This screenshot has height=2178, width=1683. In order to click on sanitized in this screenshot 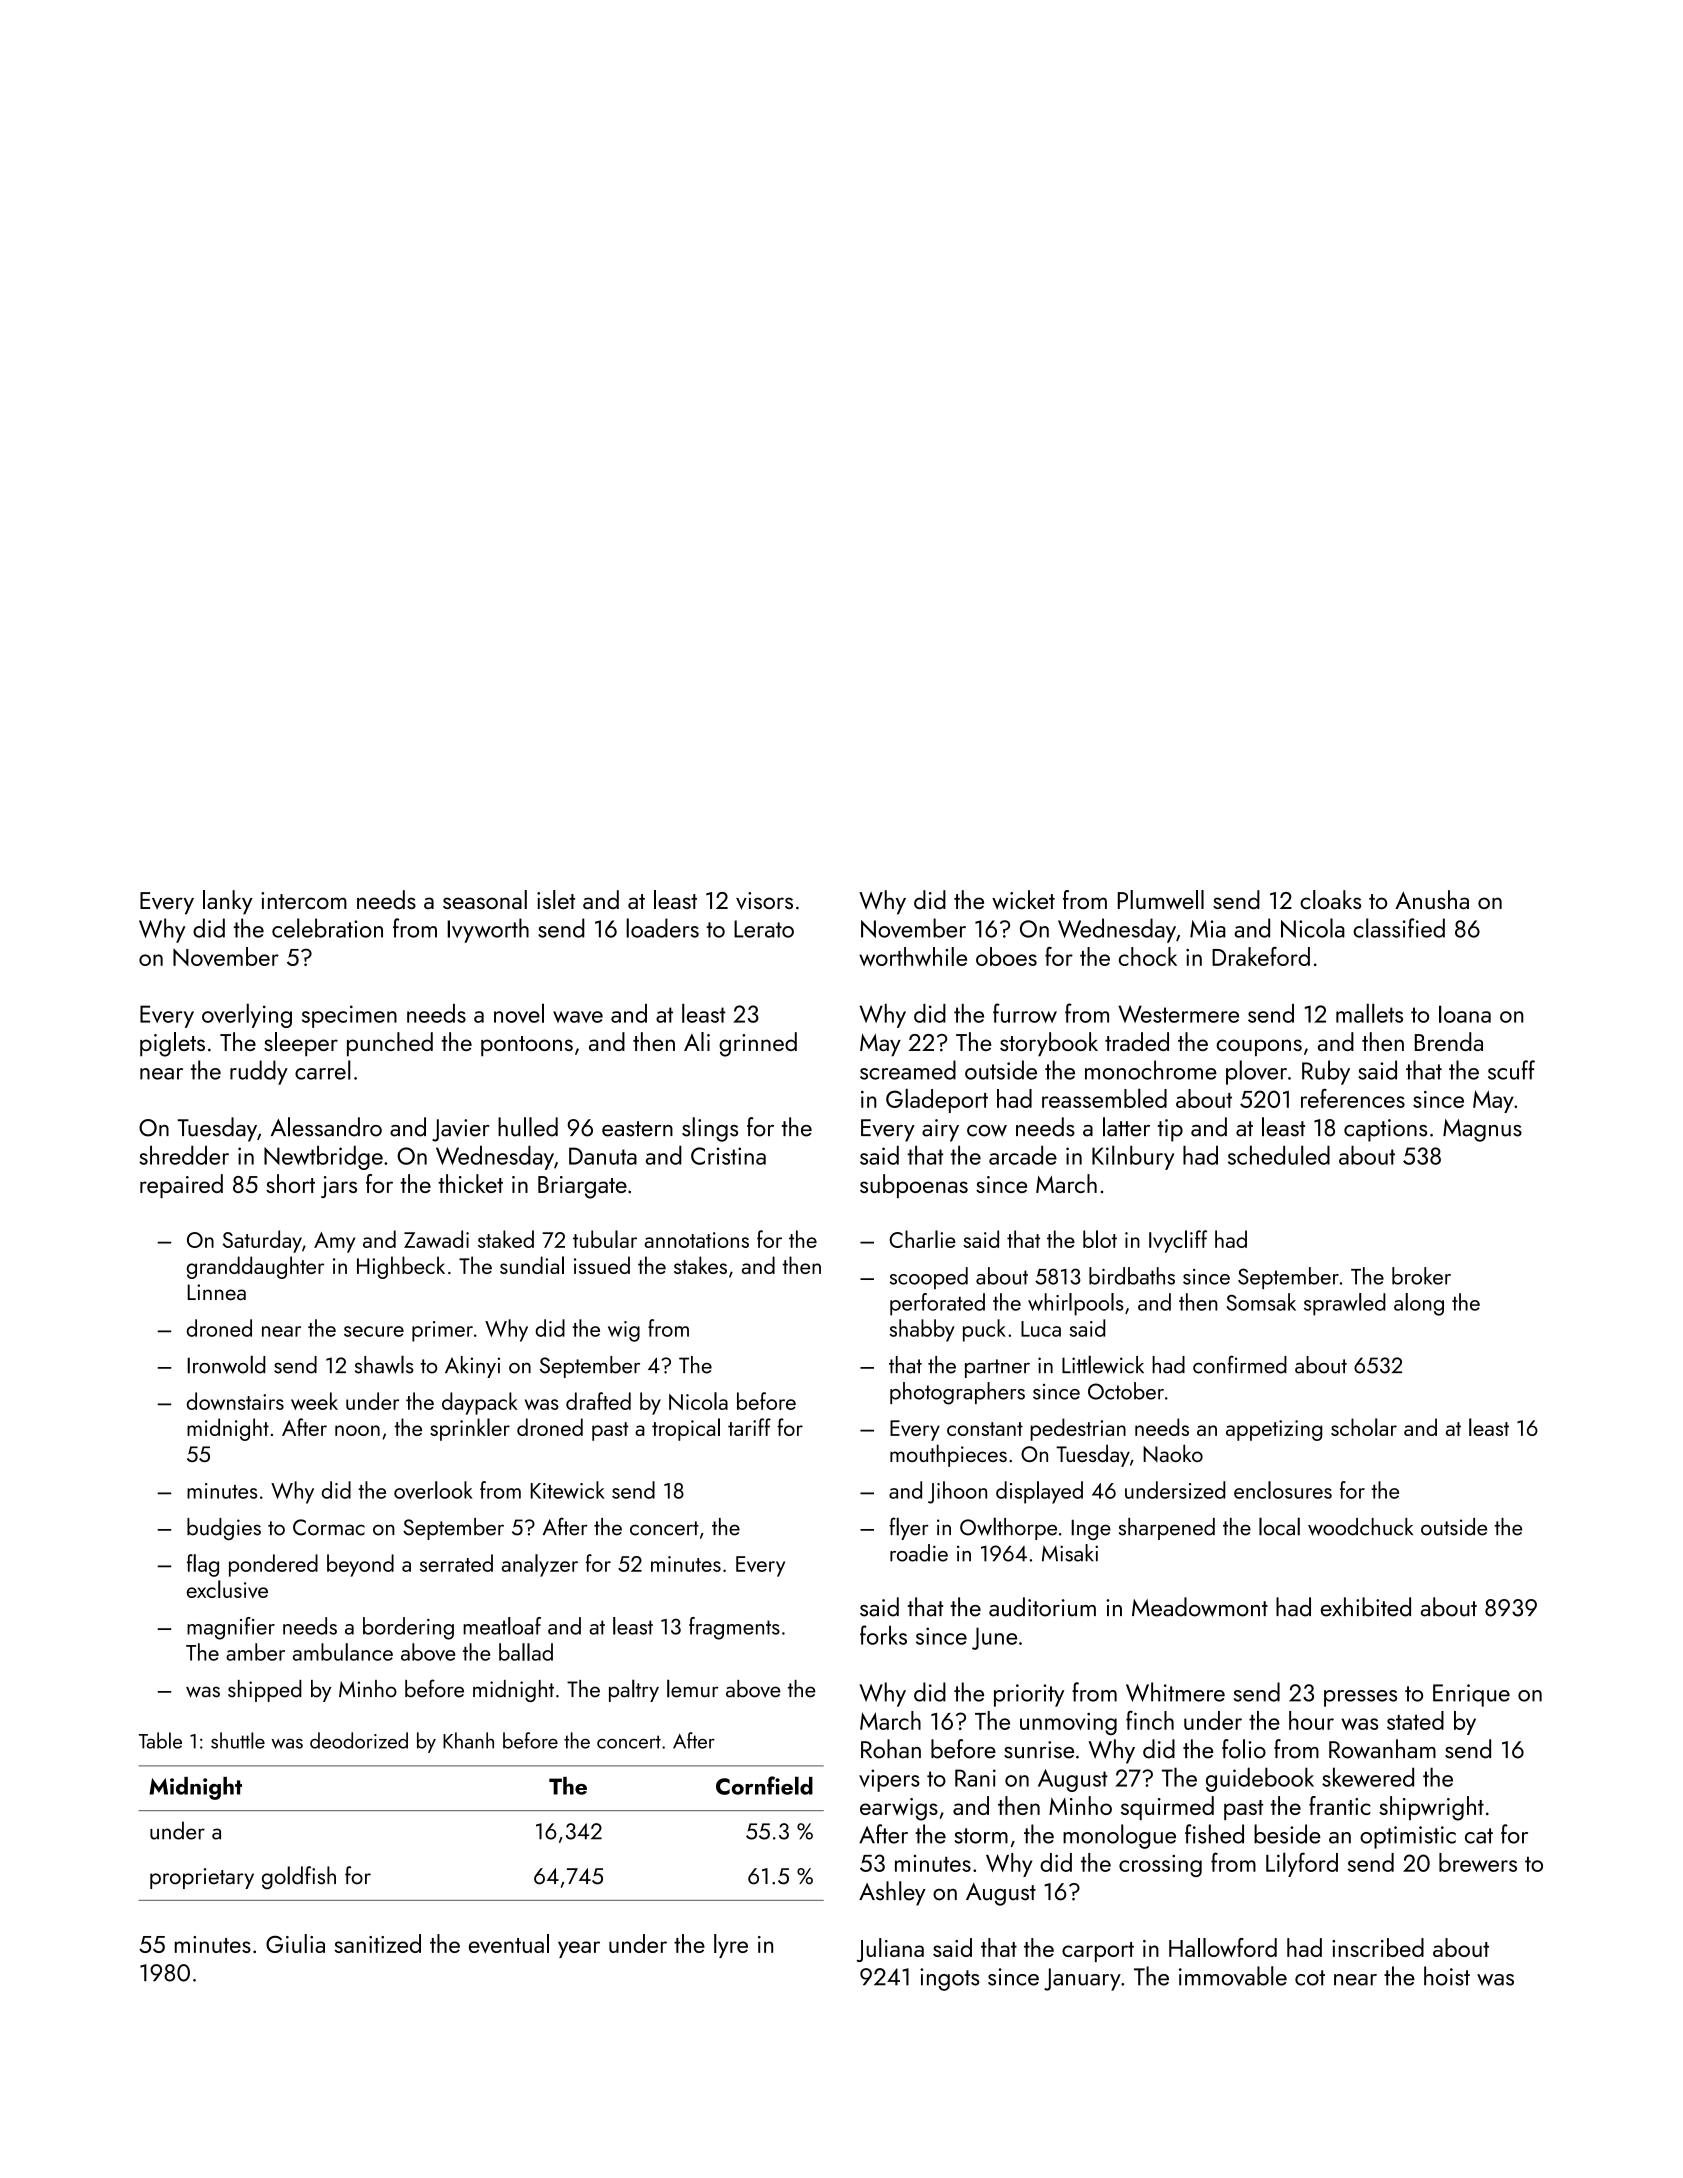, I will do `click(377, 1943)`.
